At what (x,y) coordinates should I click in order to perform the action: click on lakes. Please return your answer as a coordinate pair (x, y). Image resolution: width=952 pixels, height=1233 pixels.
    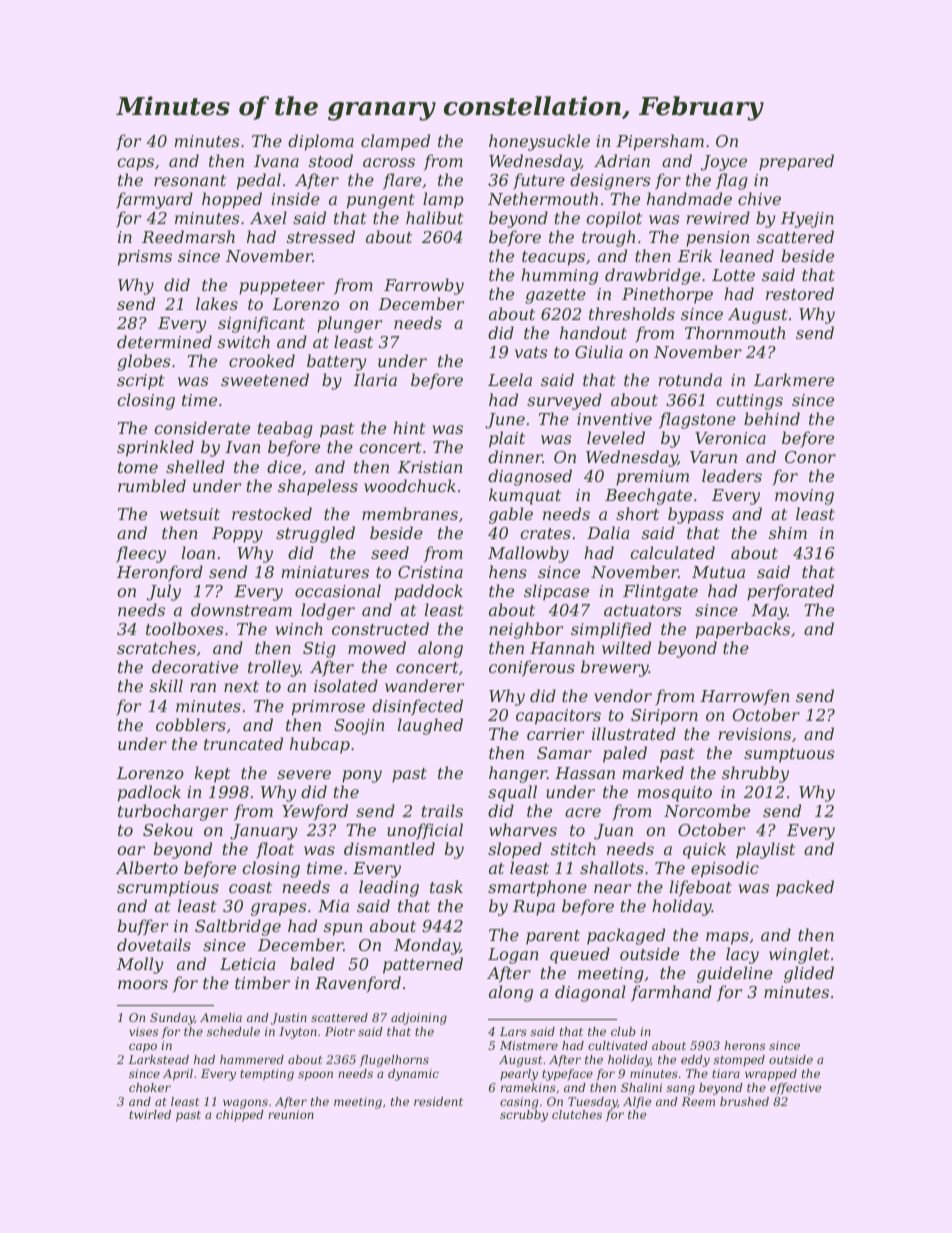
    Looking at the image, I should click on (217, 303).
